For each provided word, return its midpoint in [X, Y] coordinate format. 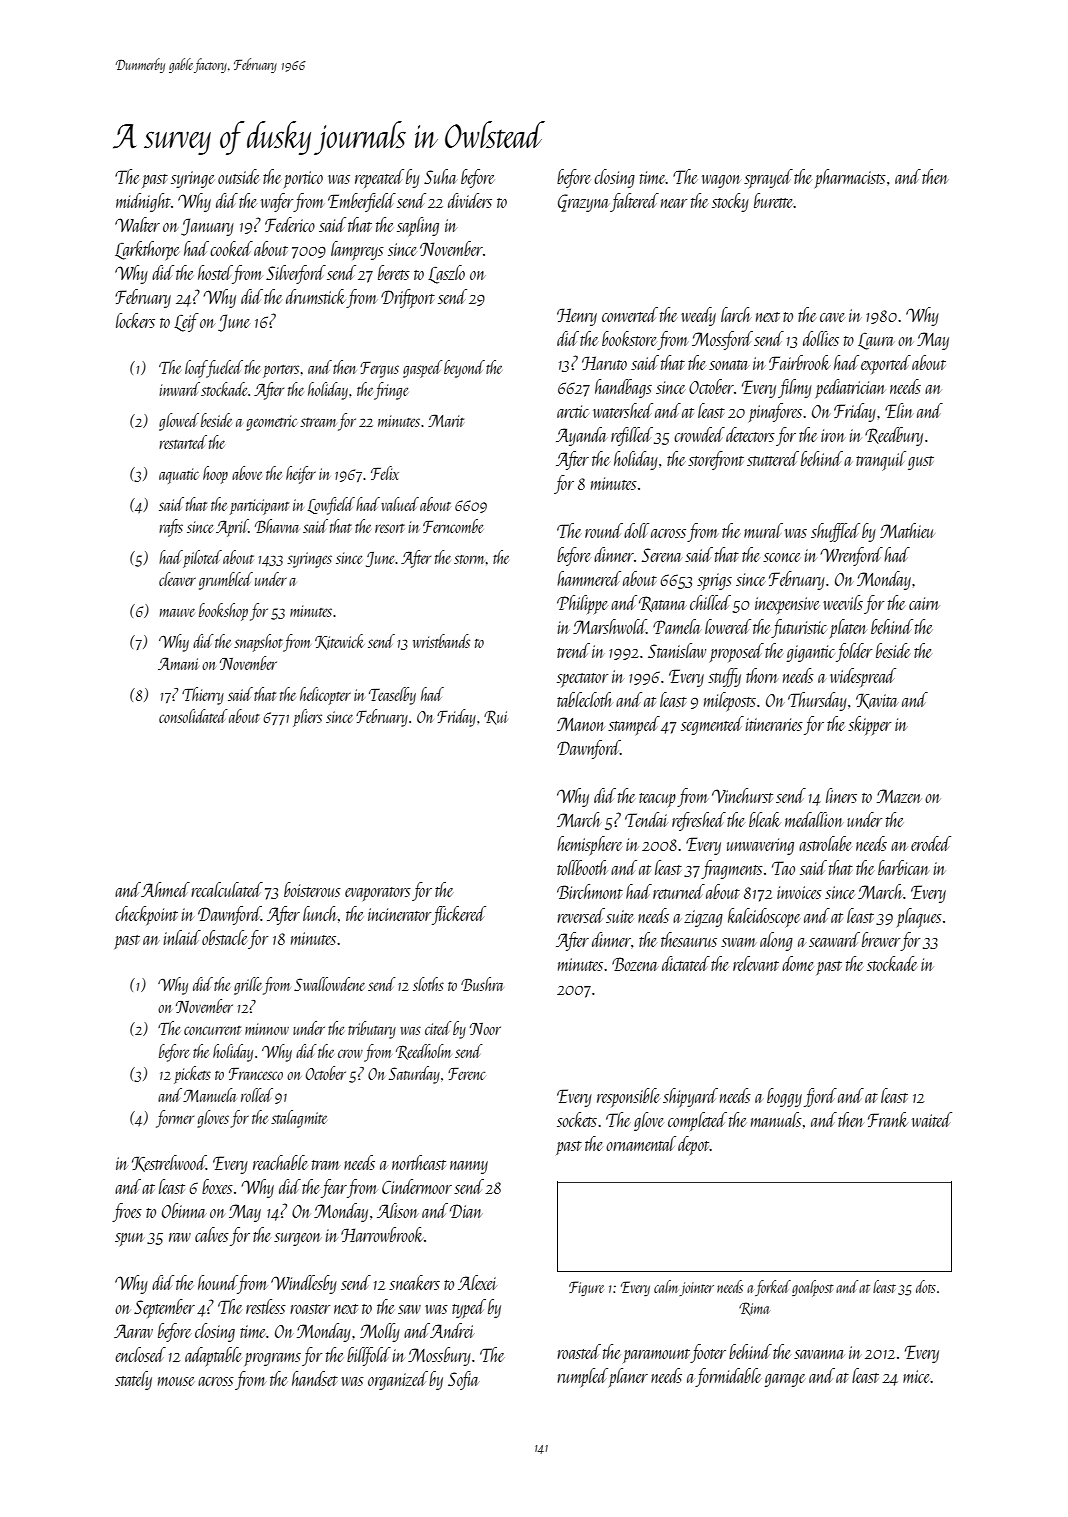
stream [318, 422]
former [175, 1119]
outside [238, 176]
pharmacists [850, 178]
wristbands [441, 641]
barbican [903, 867]
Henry [577, 317]
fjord [820, 1097]
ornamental [641, 1143]
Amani [178, 663]
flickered [459, 915]
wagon [721, 181]
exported [886, 364]
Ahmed [165, 889]
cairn [924, 603]
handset [315, 1378]
